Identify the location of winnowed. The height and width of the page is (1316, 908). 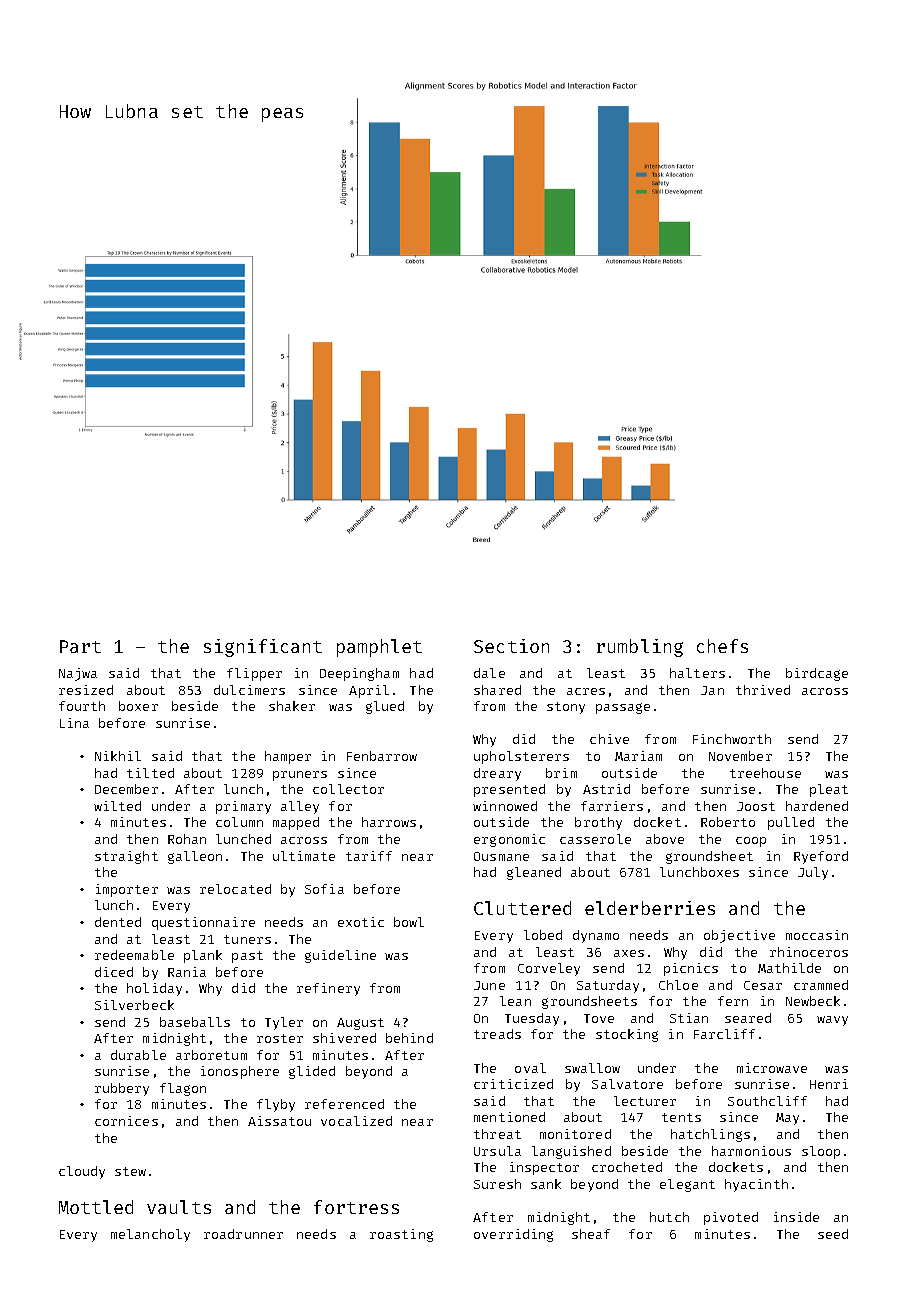
(505, 806).
